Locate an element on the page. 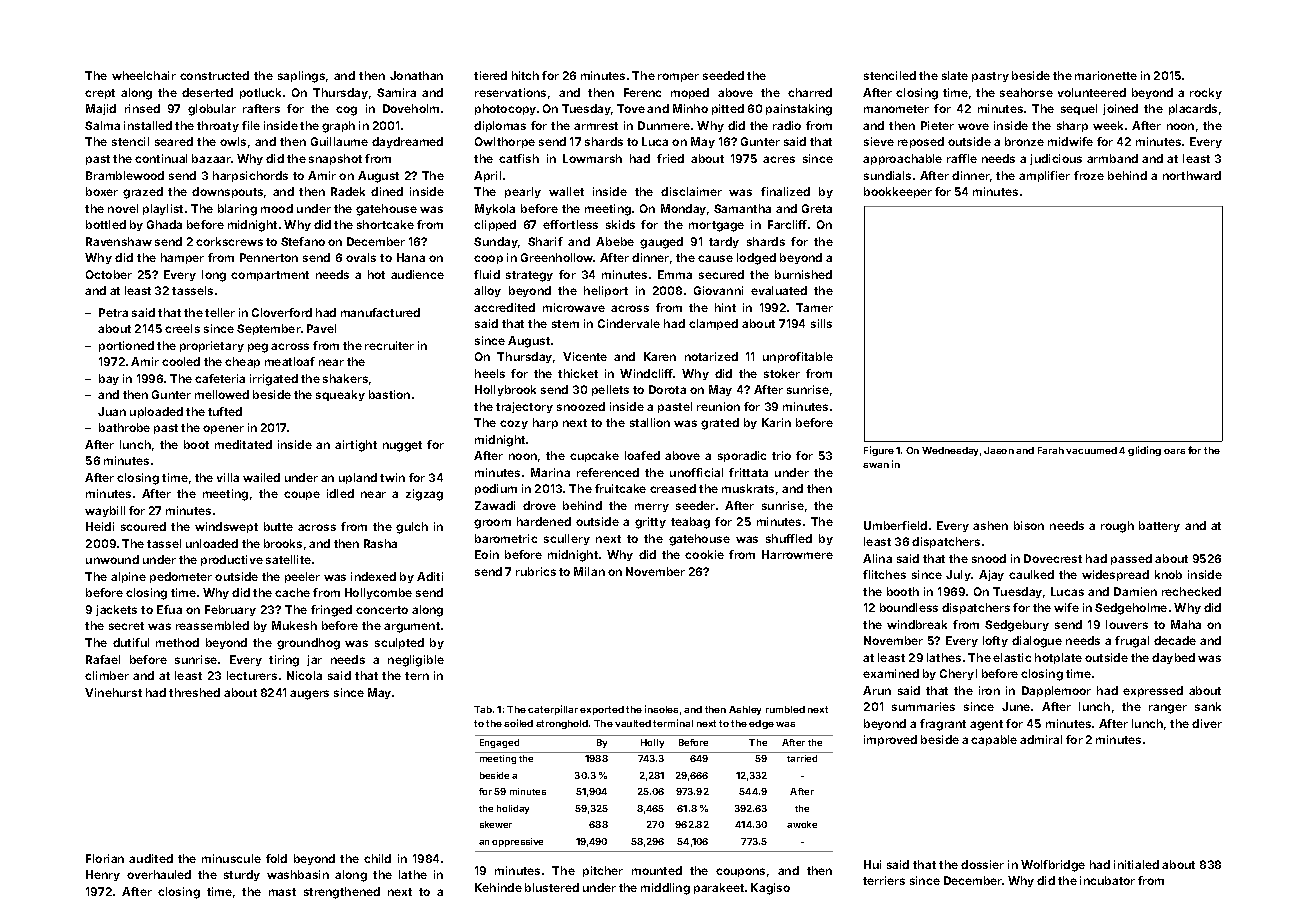  pitted is located at coordinates (728, 109).
